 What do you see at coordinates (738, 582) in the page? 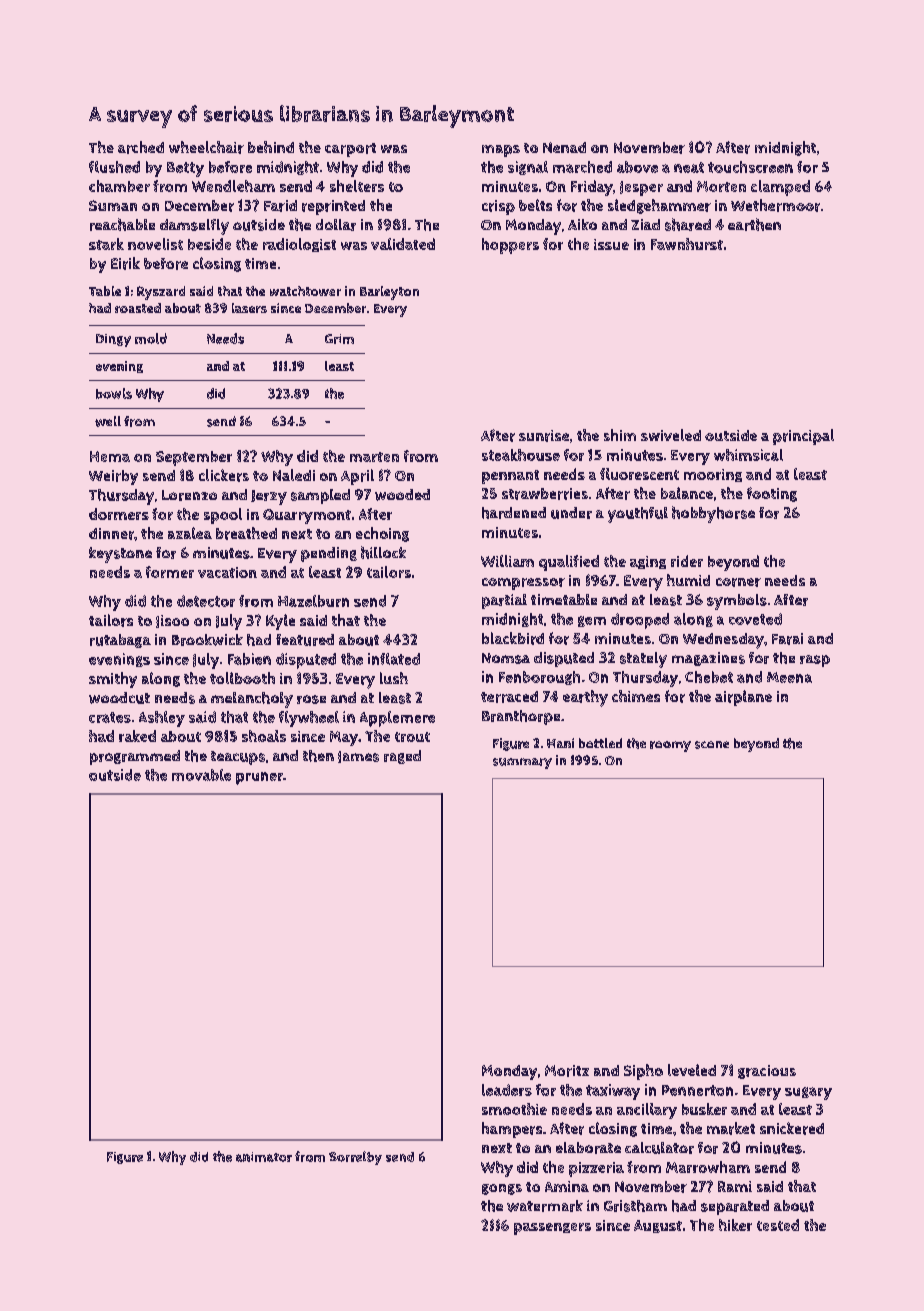
I see `corner` at bounding box center [738, 582].
